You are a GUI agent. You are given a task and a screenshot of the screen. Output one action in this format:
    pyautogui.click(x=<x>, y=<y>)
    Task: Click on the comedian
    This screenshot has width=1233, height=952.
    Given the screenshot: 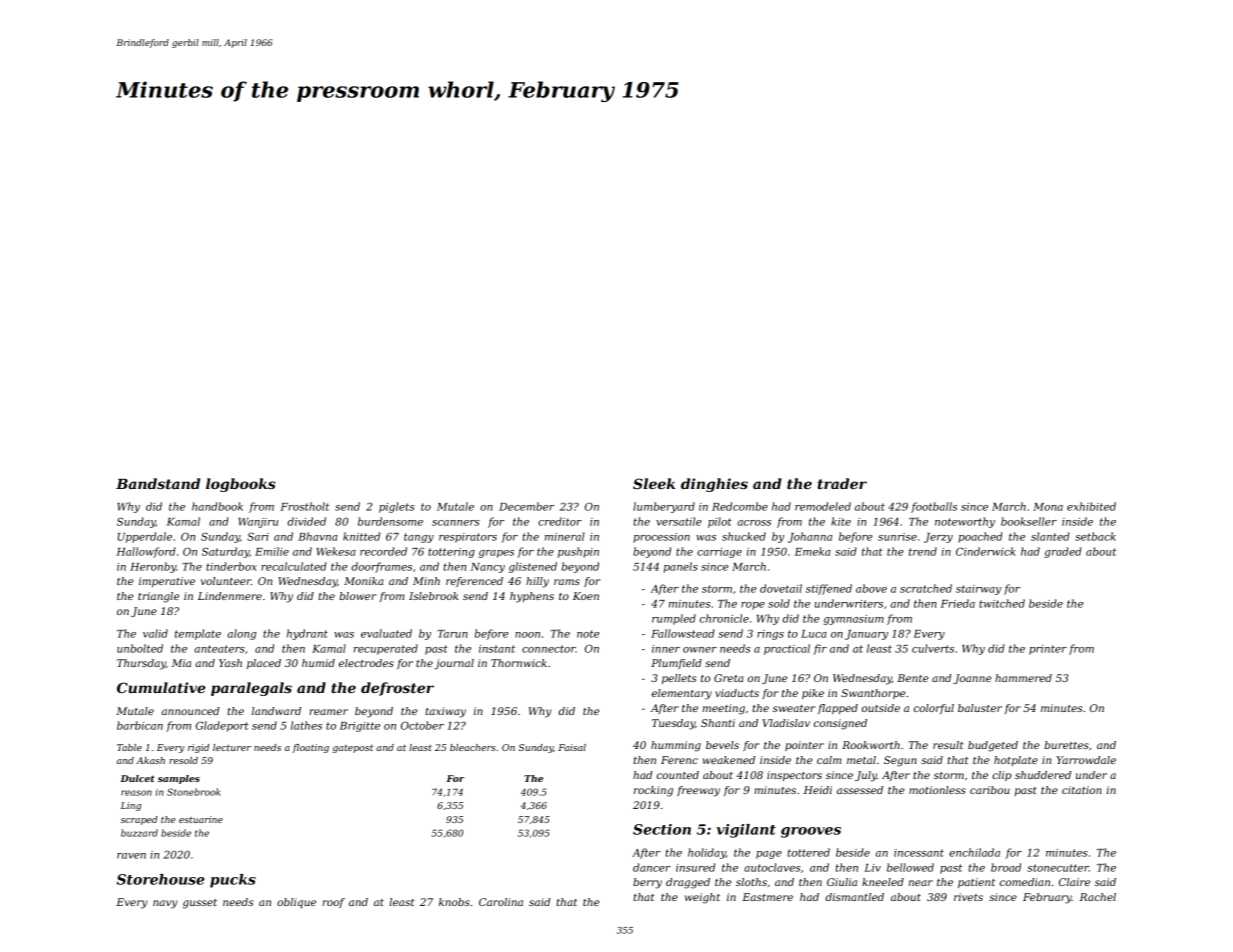 What is the action you would take?
    pyautogui.click(x=1025, y=882)
